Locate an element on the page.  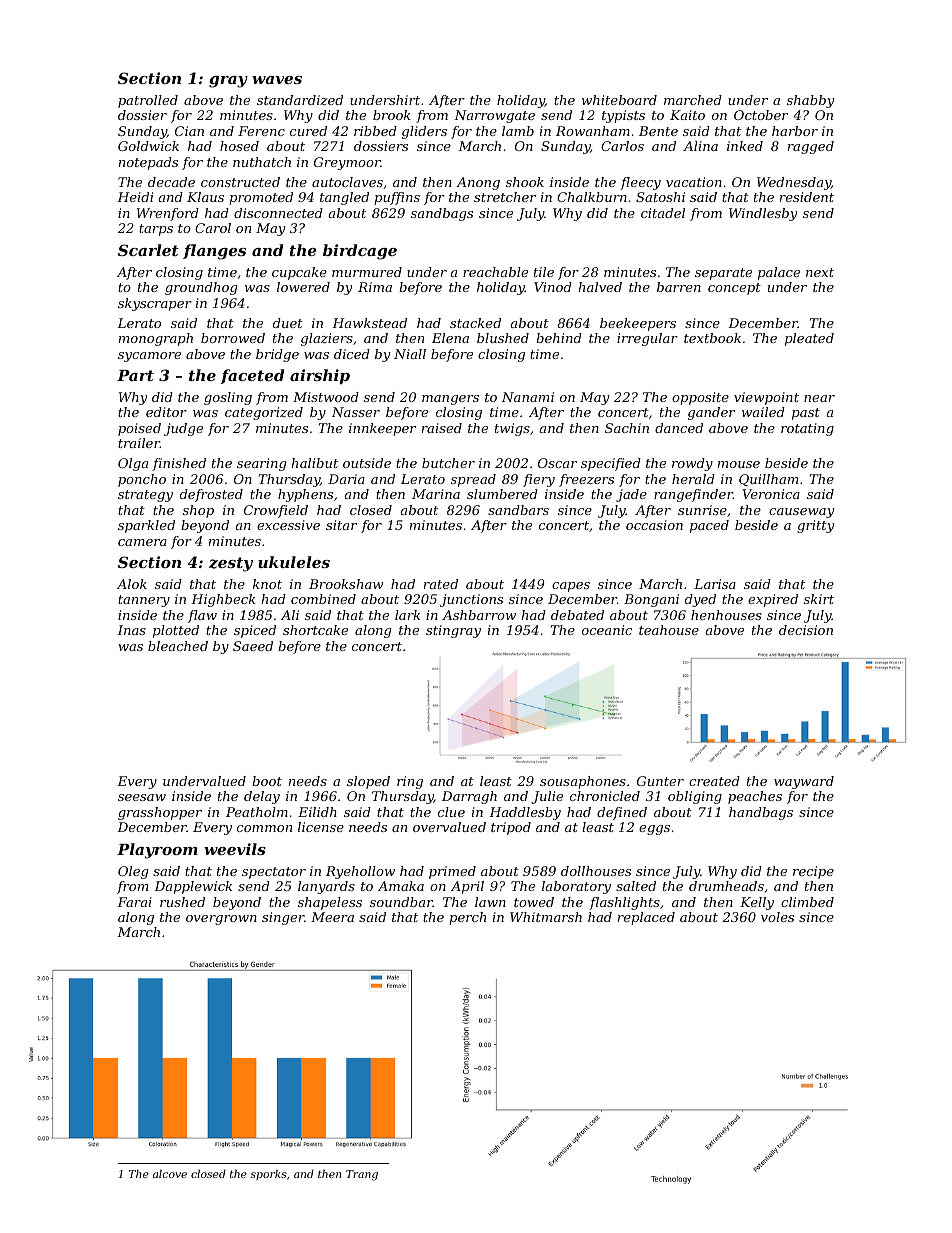
ragged is located at coordinates (811, 147).
